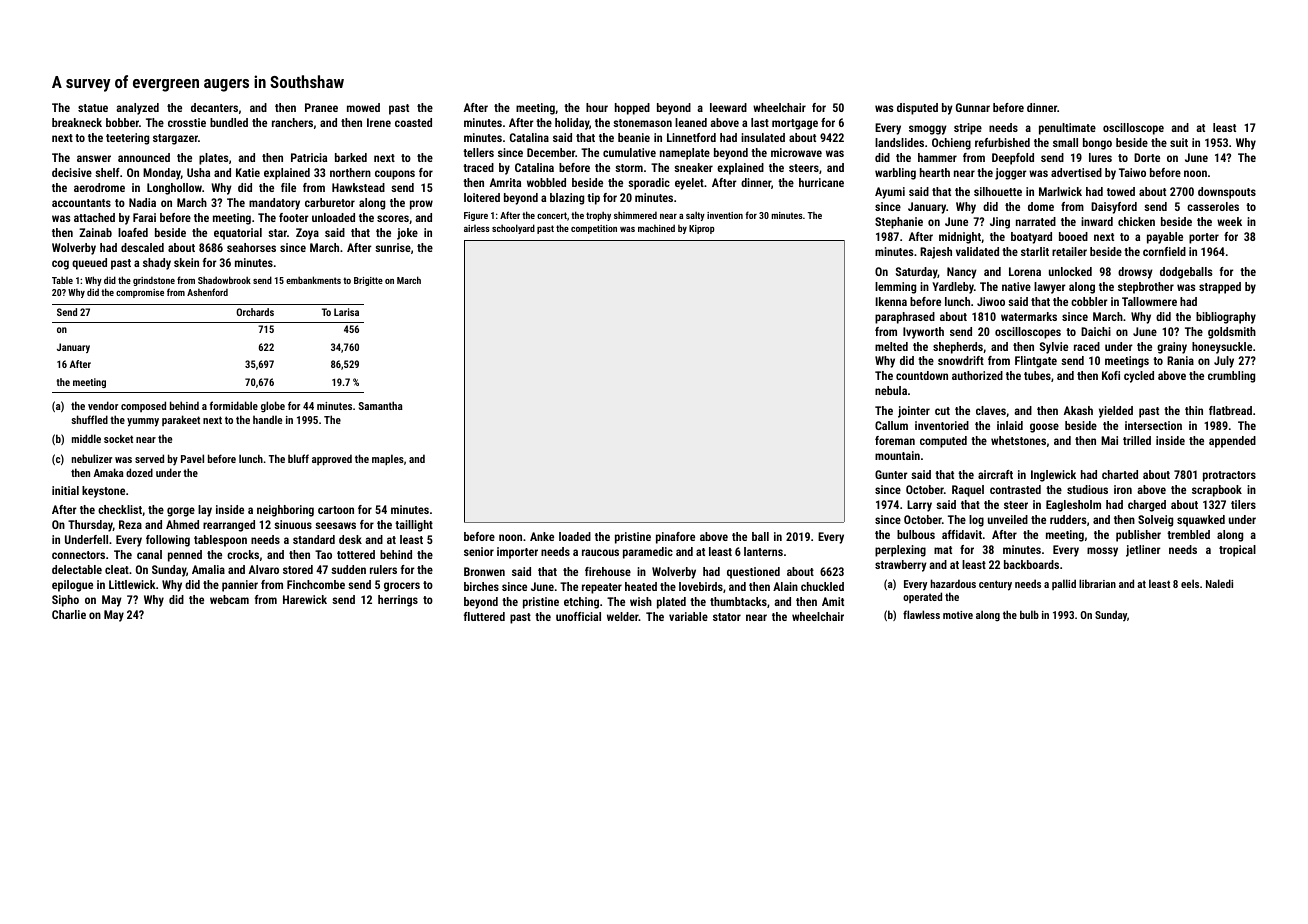 Image resolution: width=1308 pixels, height=924 pixels. I want to click on unofficial, so click(578, 616).
